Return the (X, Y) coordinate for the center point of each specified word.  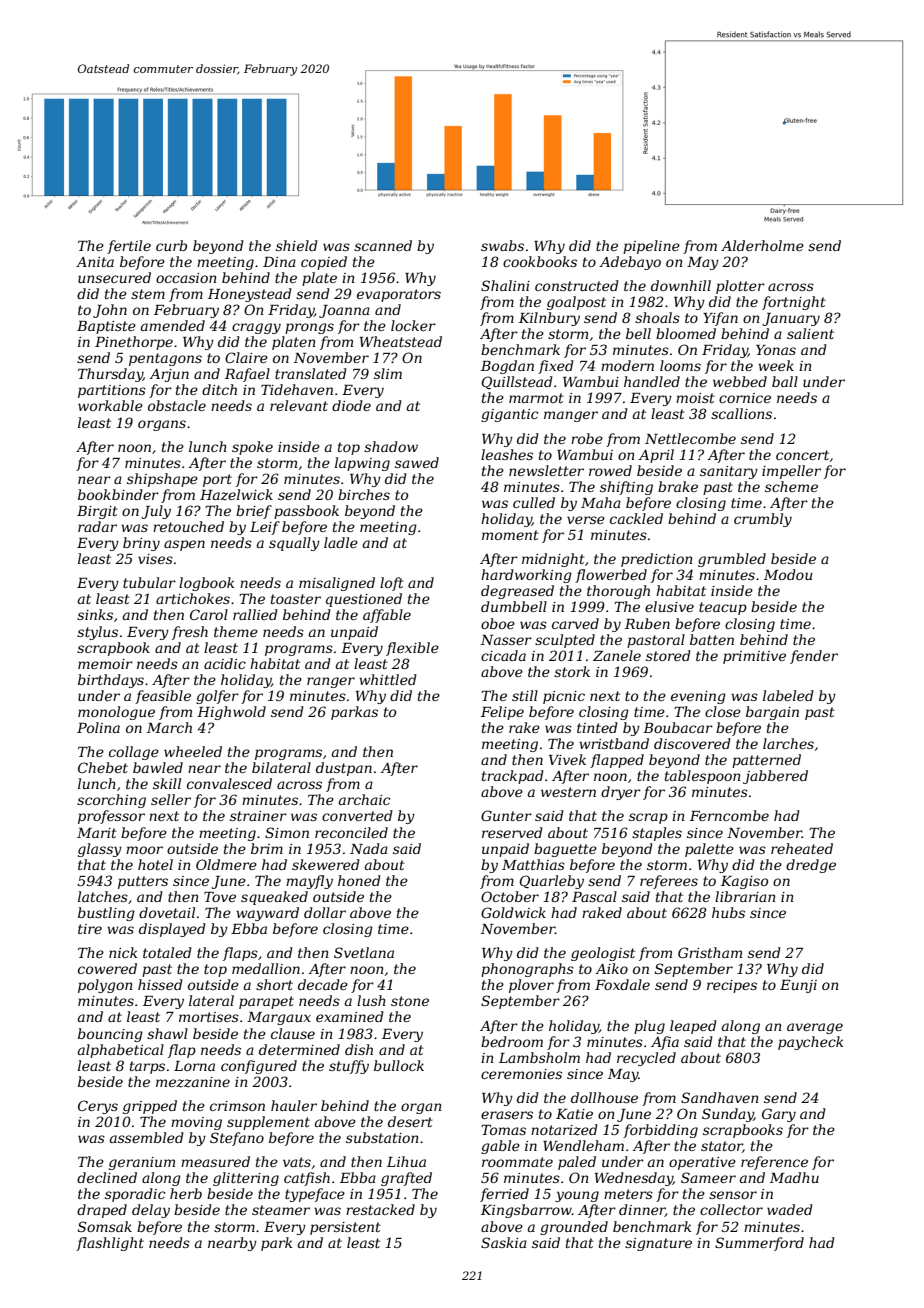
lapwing (362, 464)
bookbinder (118, 494)
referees (669, 882)
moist (695, 398)
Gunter (506, 815)
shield (297, 245)
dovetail (167, 912)
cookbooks (540, 261)
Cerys (98, 1107)
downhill (681, 285)
